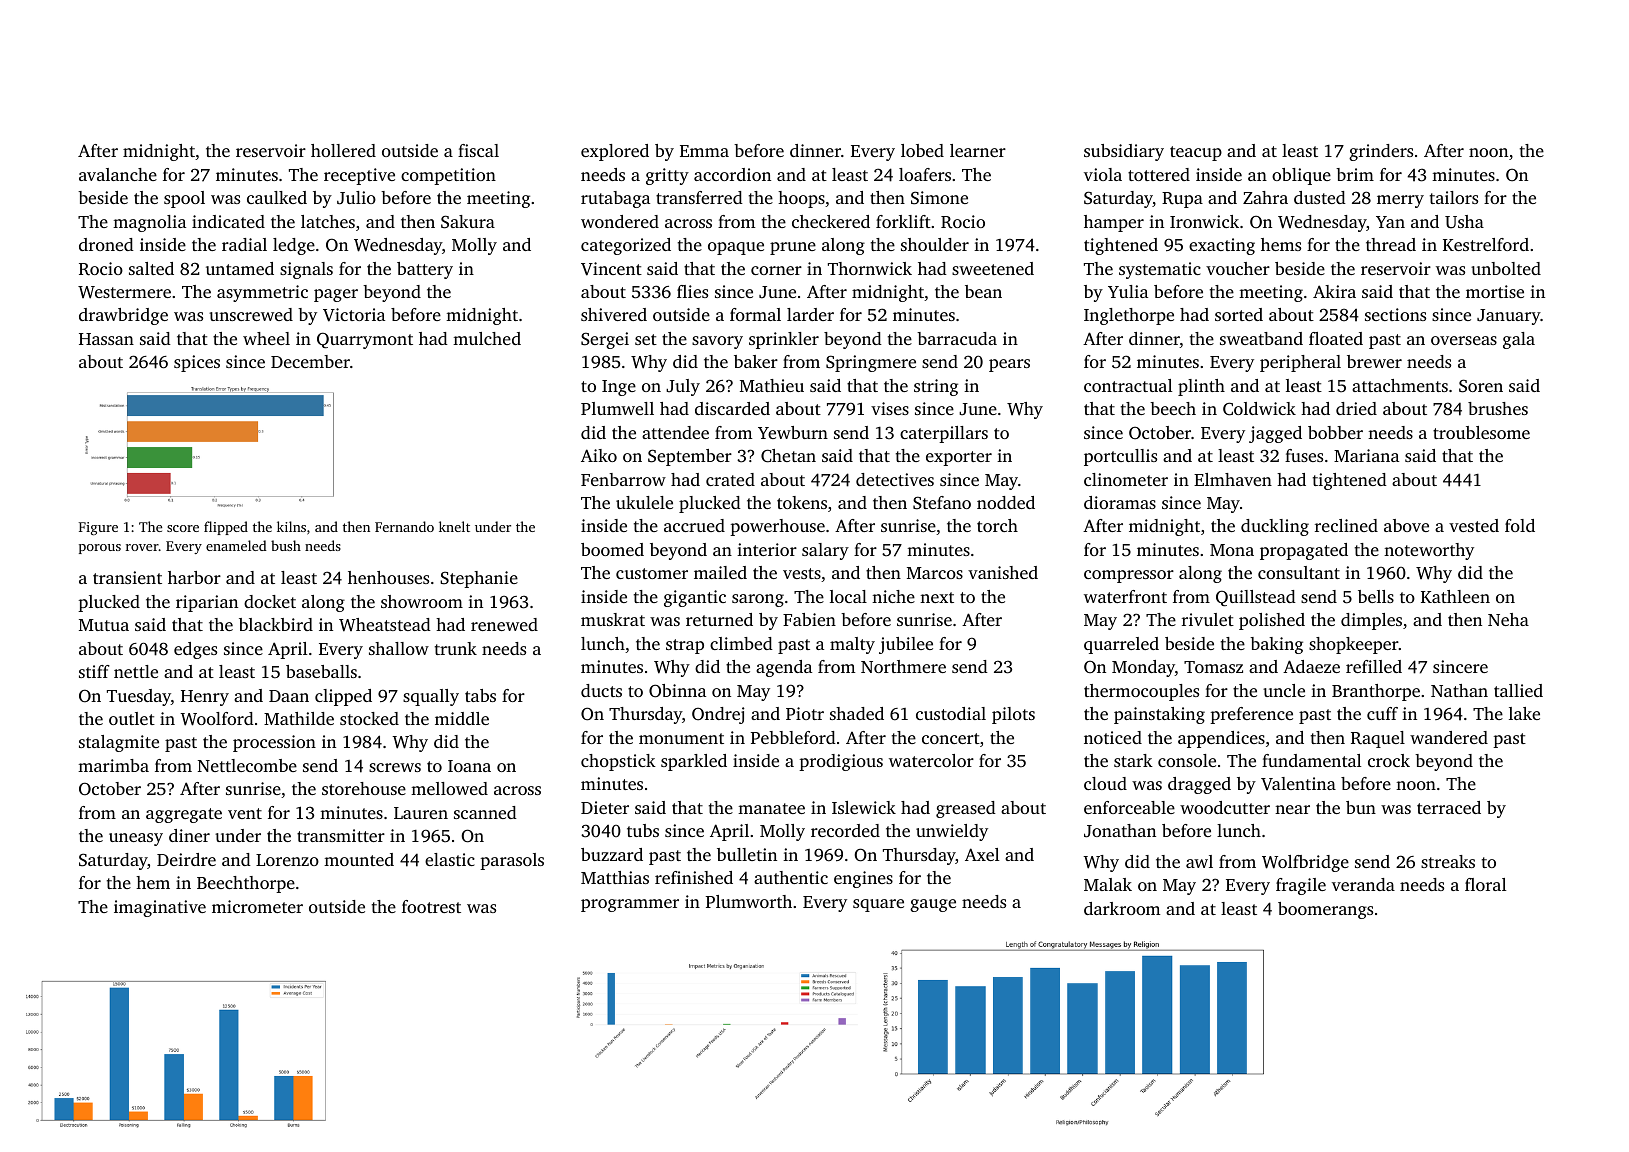 The height and width of the document is (1152, 1629). I want to click on lobed, so click(922, 150).
